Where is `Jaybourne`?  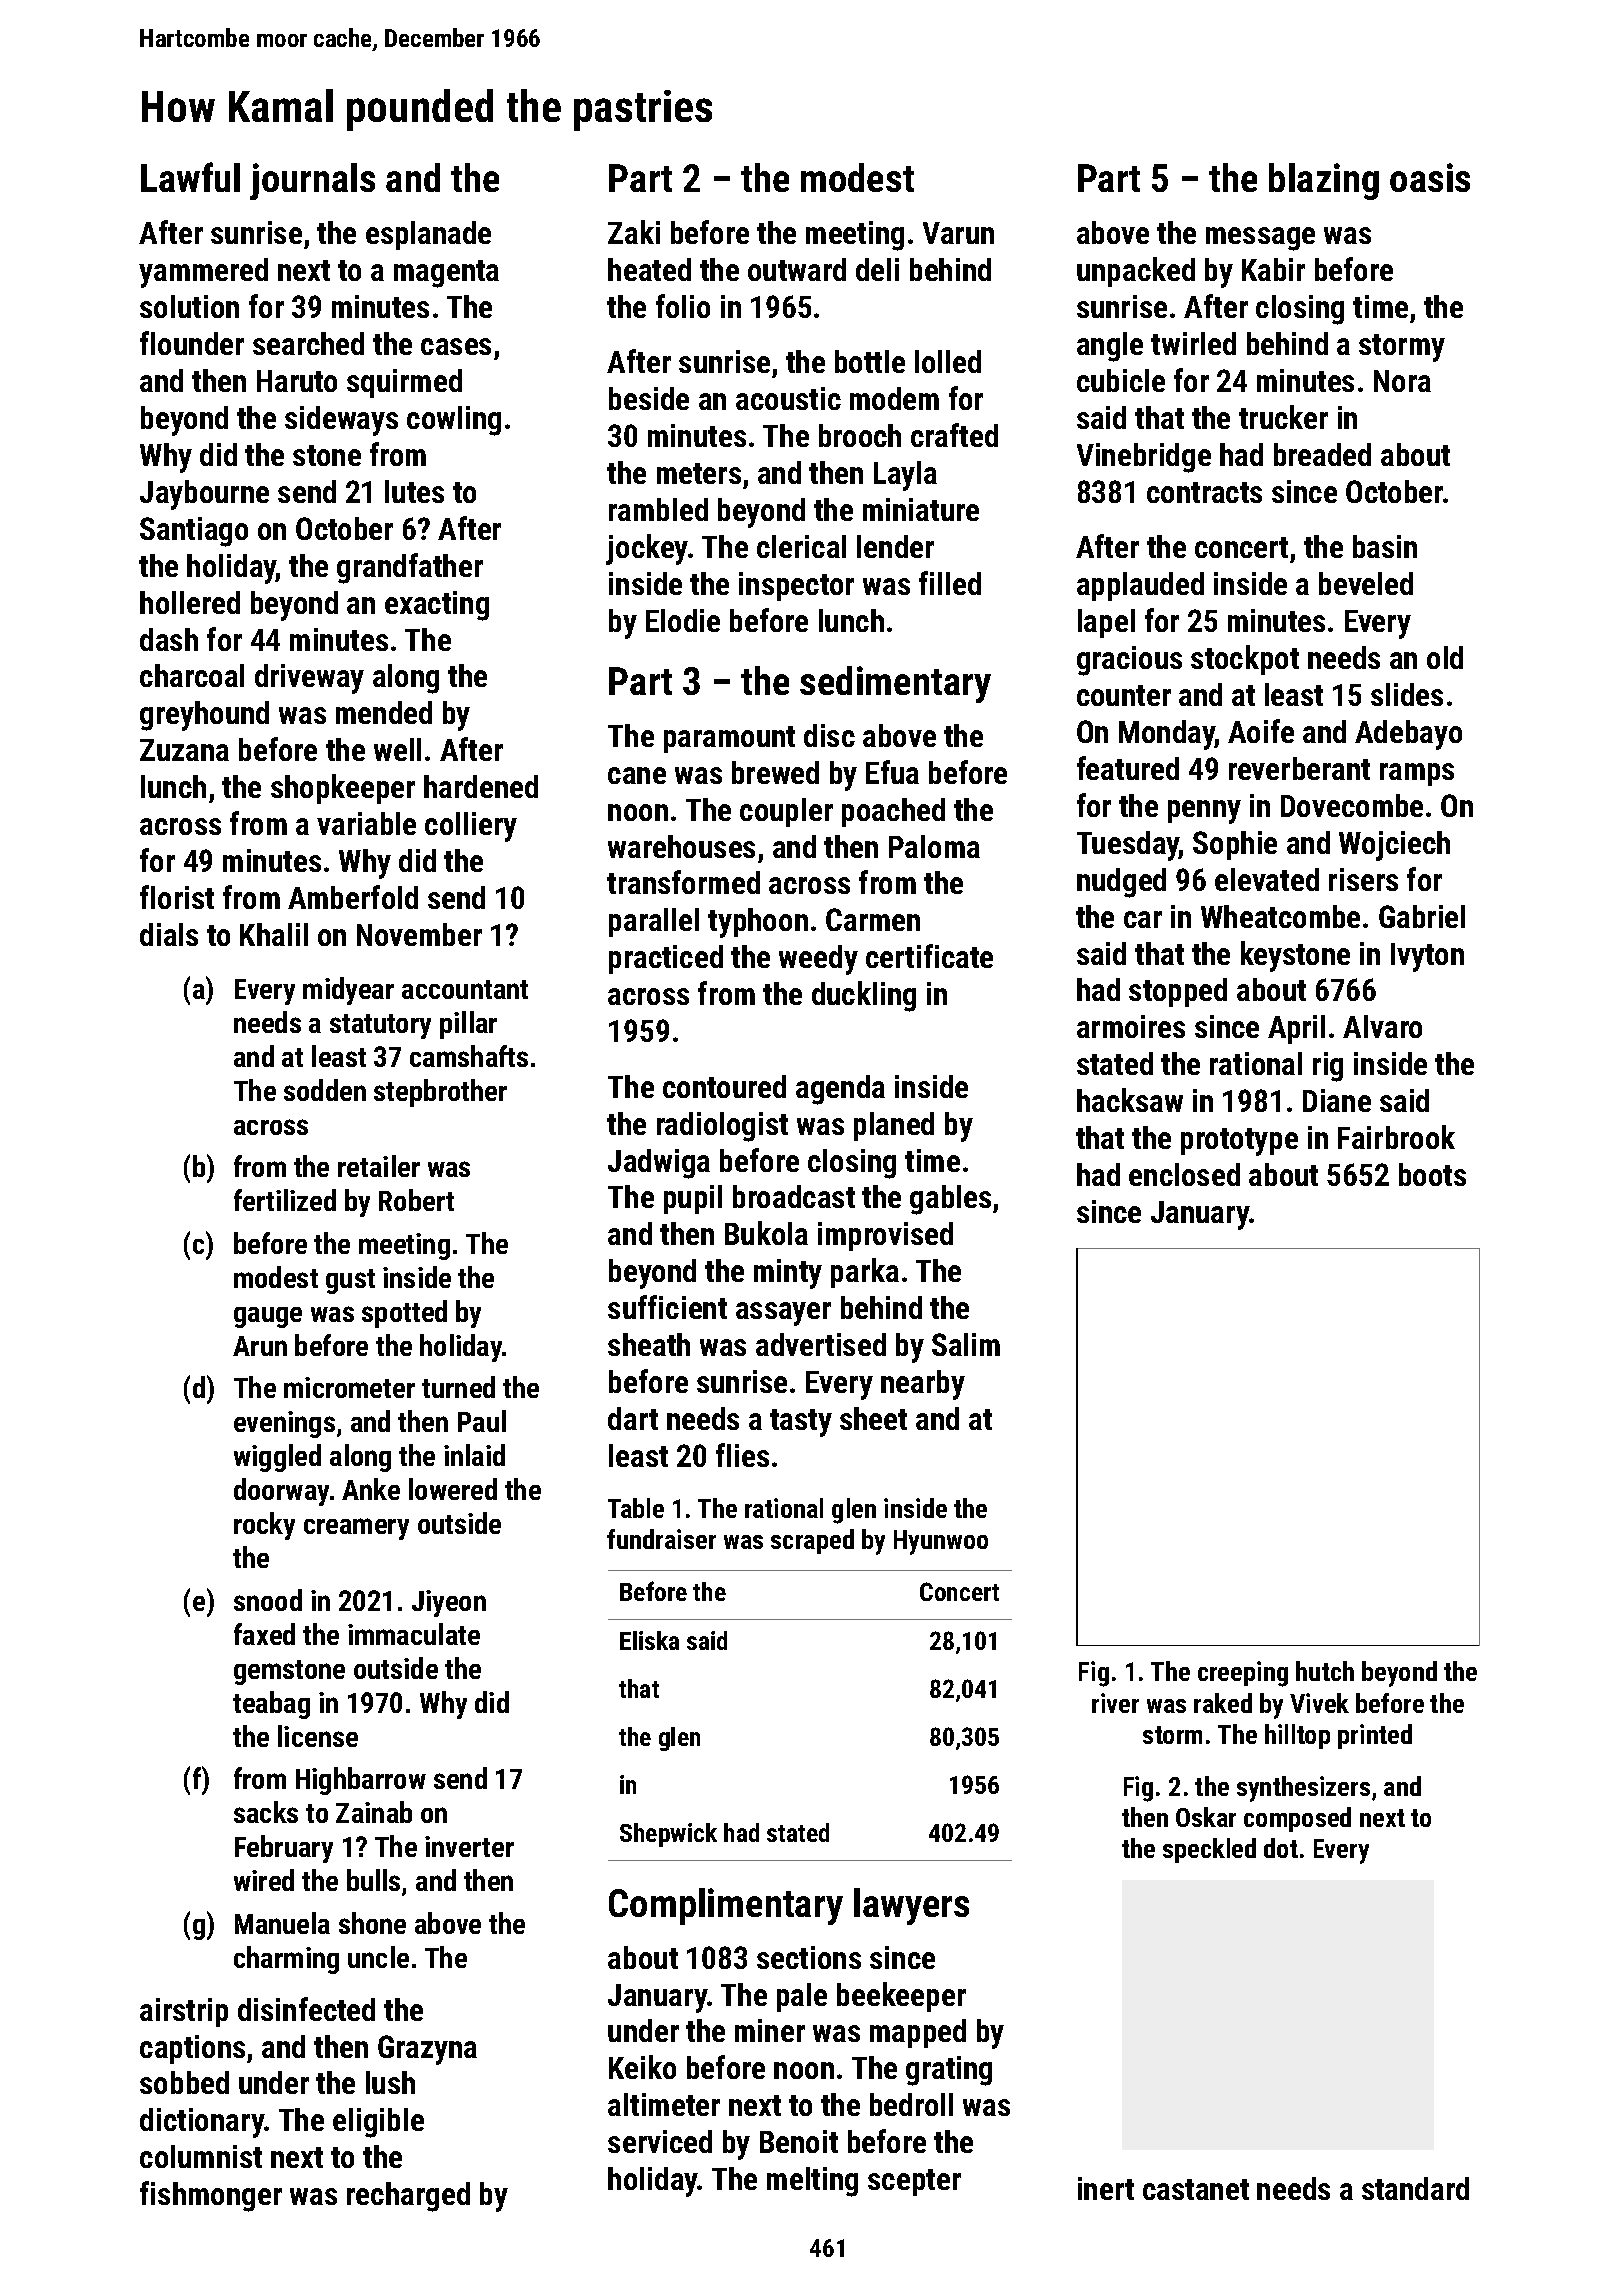
Jaybourne is located at coordinates (204, 495).
